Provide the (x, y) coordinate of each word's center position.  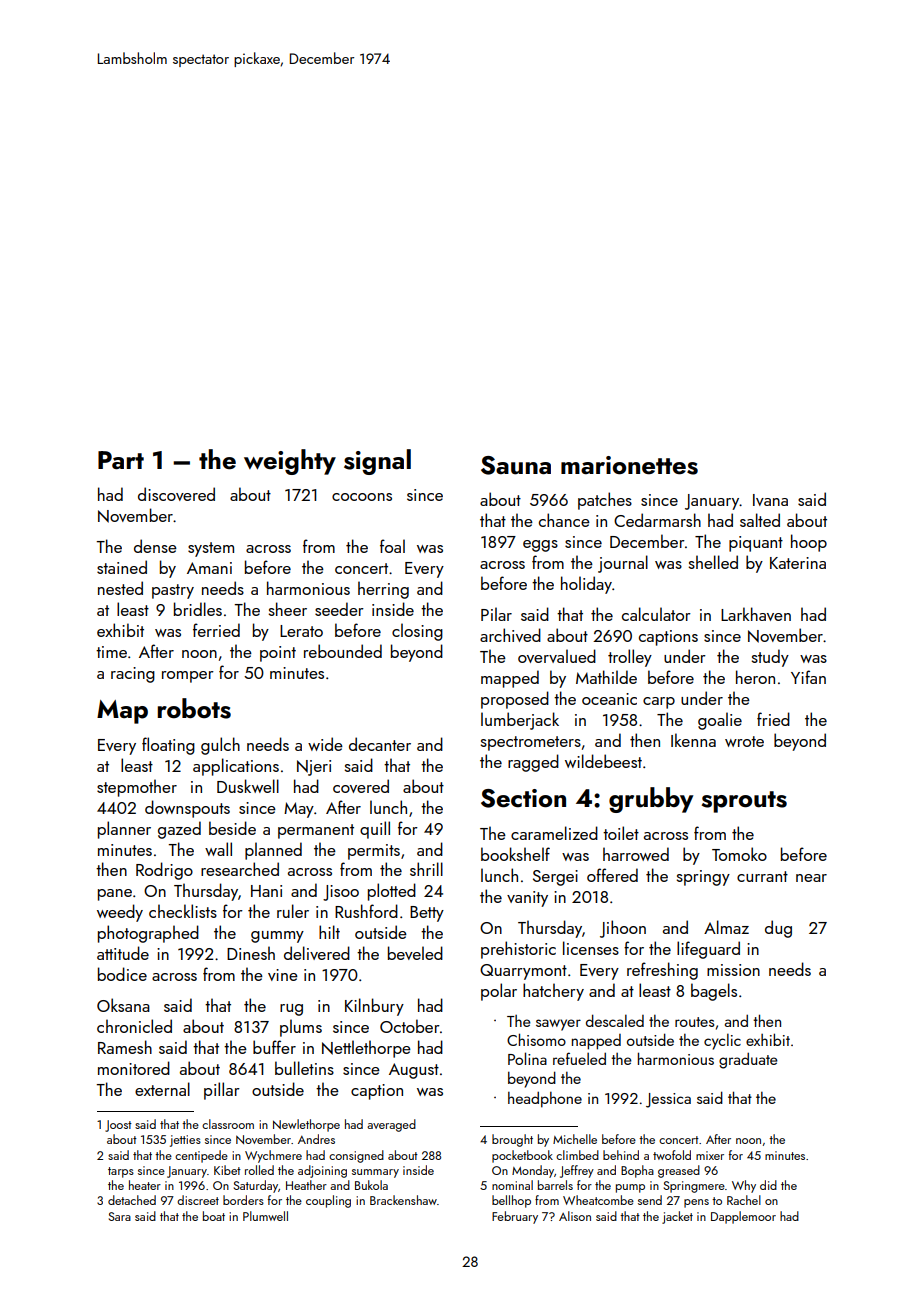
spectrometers (531, 743)
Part (121, 460)
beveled (415, 953)
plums (301, 1028)
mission (733, 970)
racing (133, 675)
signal (377, 462)
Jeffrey (577, 1171)
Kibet (227, 1170)
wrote (744, 741)
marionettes (629, 465)
